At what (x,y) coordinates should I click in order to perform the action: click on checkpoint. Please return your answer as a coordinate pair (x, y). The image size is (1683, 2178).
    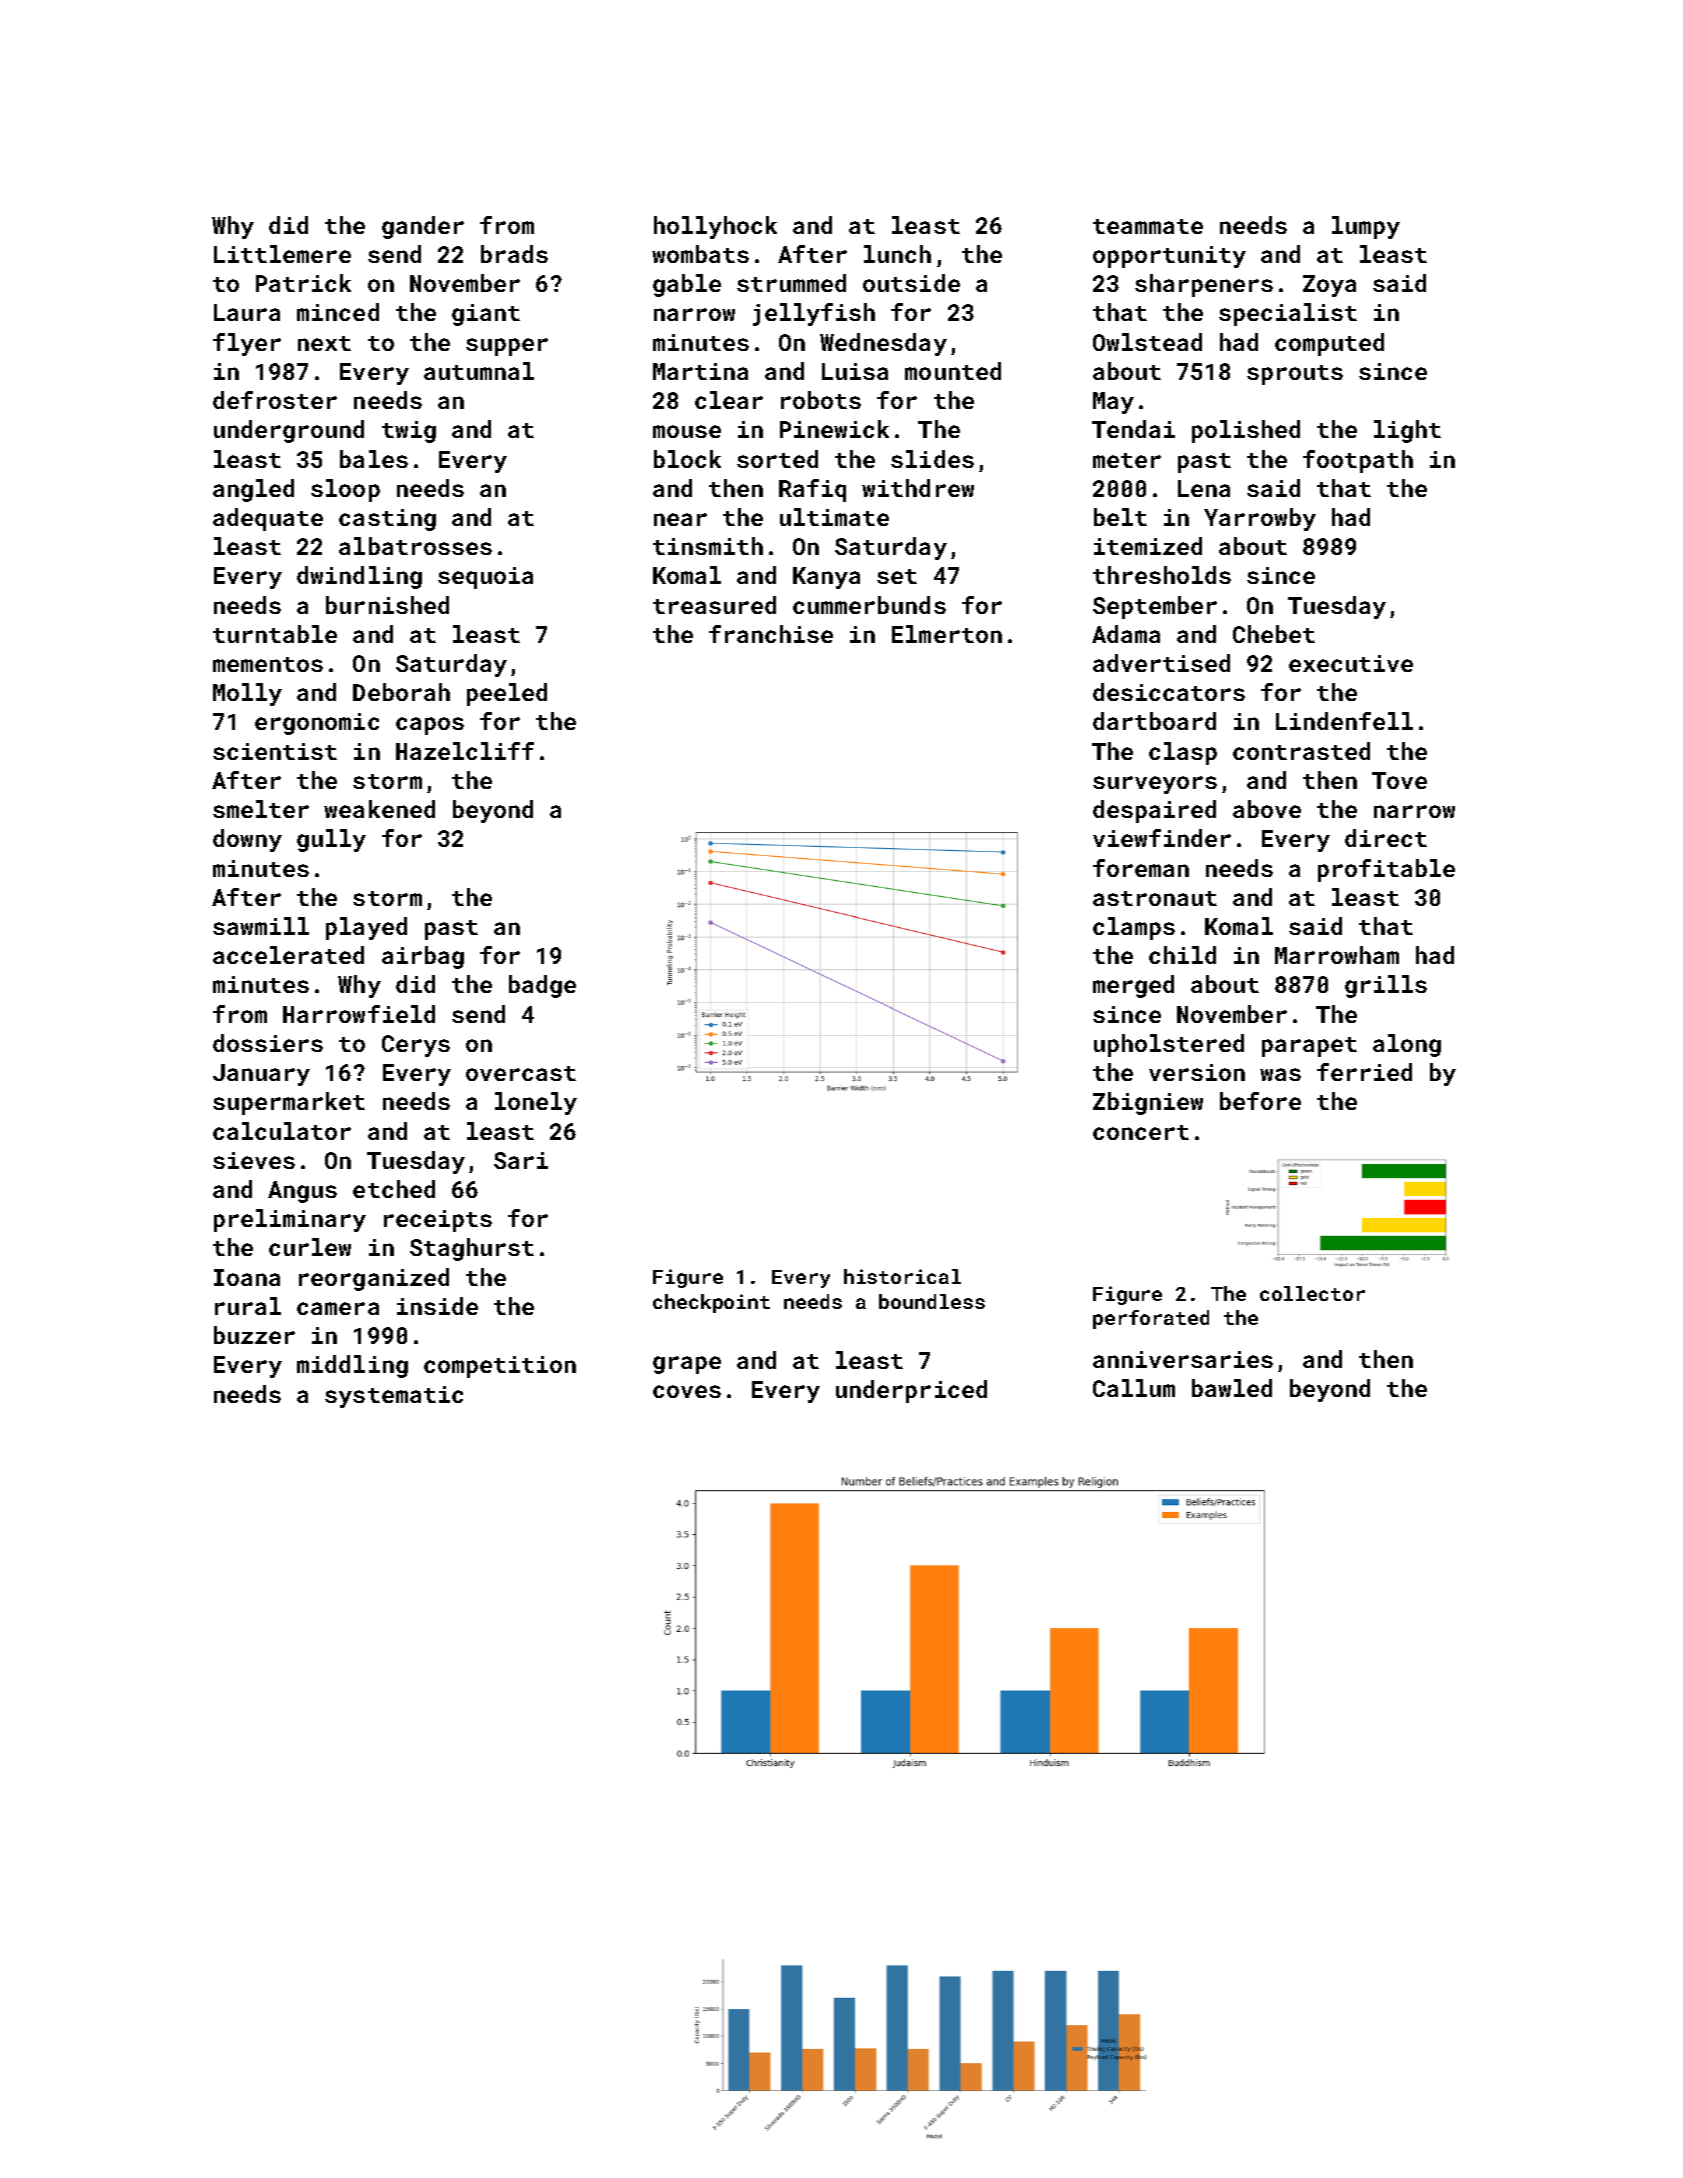
    Looking at the image, I should click on (711, 1303).
